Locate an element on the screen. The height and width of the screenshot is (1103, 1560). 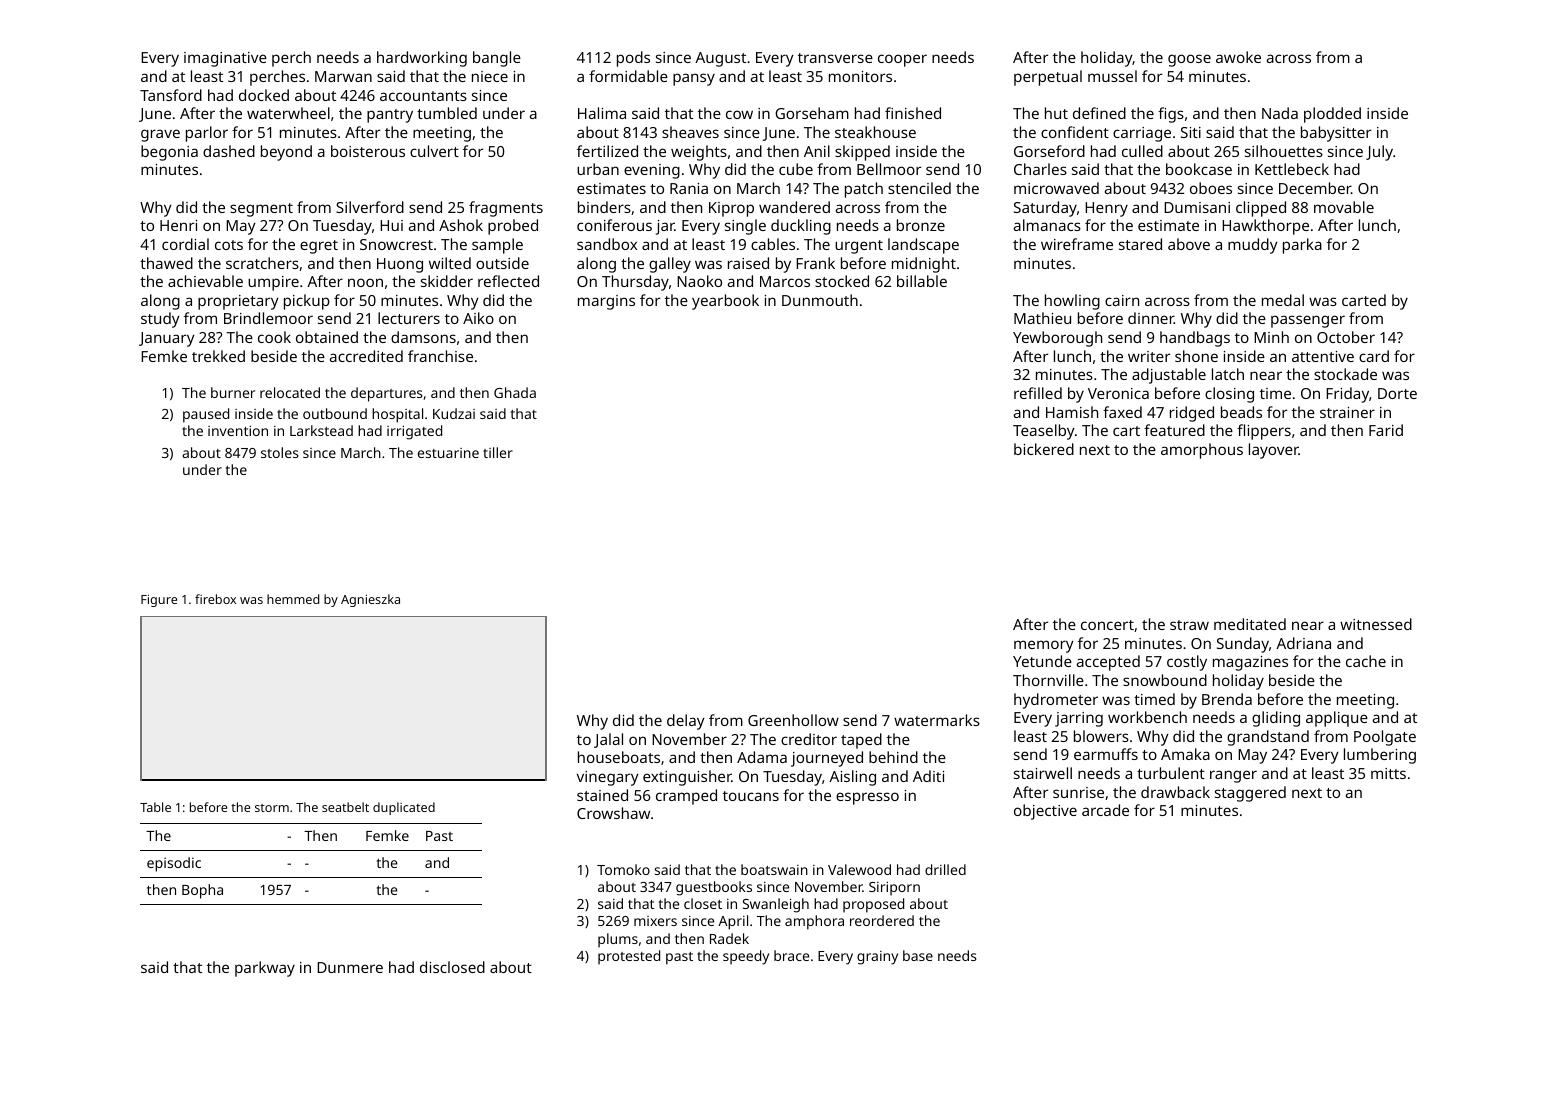
Yewborough is located at coordinates (1057, 339).
